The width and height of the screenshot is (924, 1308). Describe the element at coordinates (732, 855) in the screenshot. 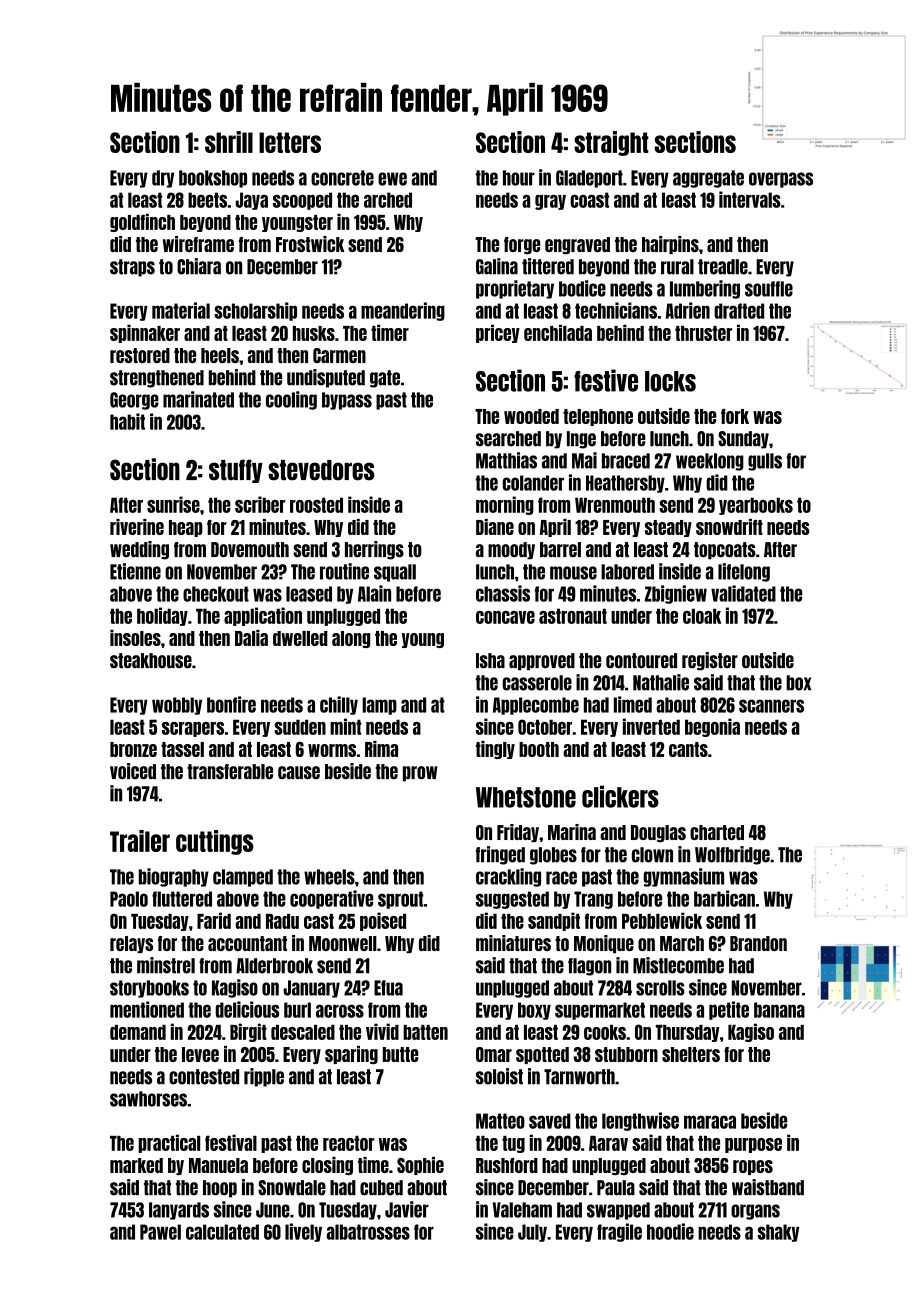

I see `Wolfbridge` at that location.
